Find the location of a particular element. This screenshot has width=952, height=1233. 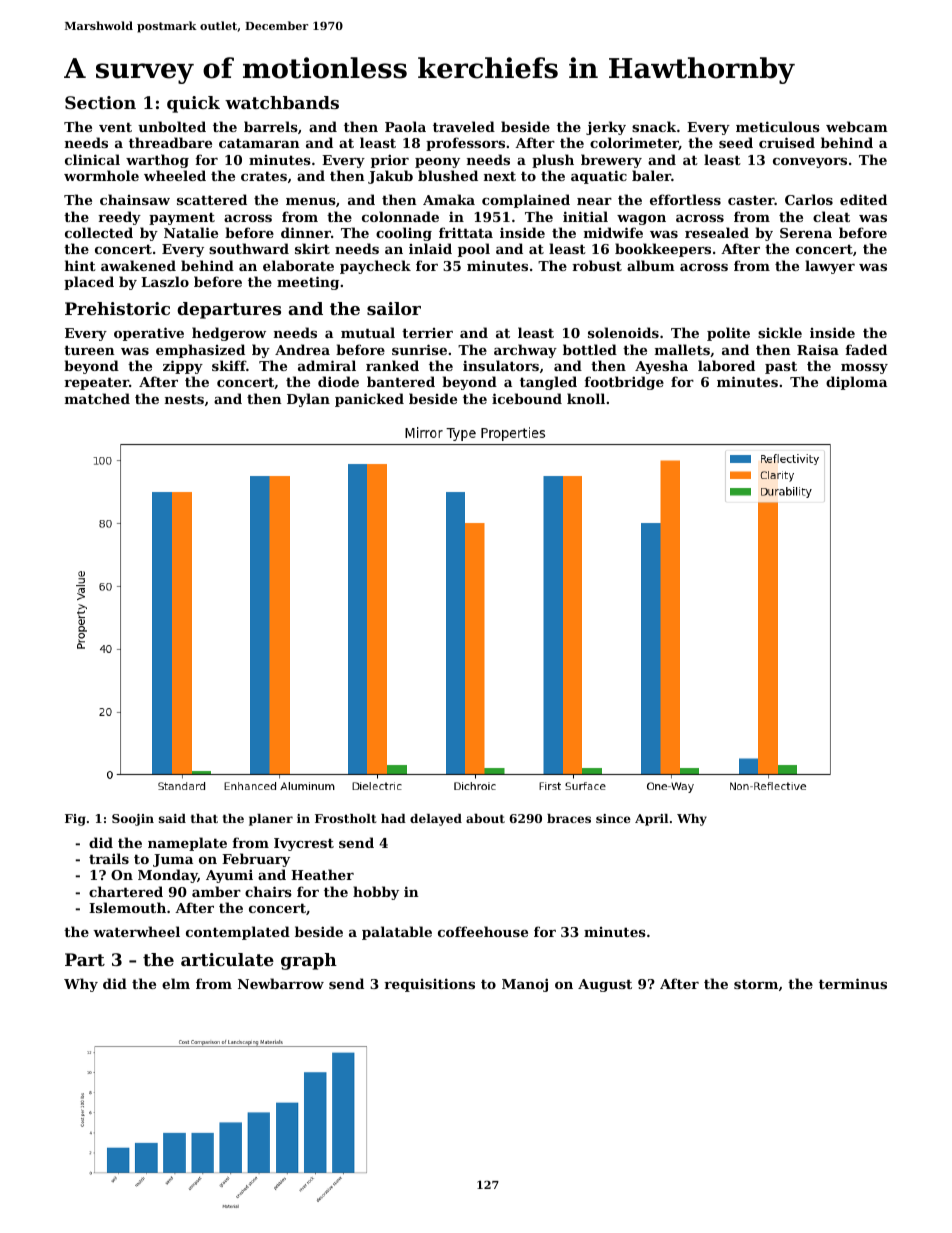

about is located at coordinates (485, 818).
